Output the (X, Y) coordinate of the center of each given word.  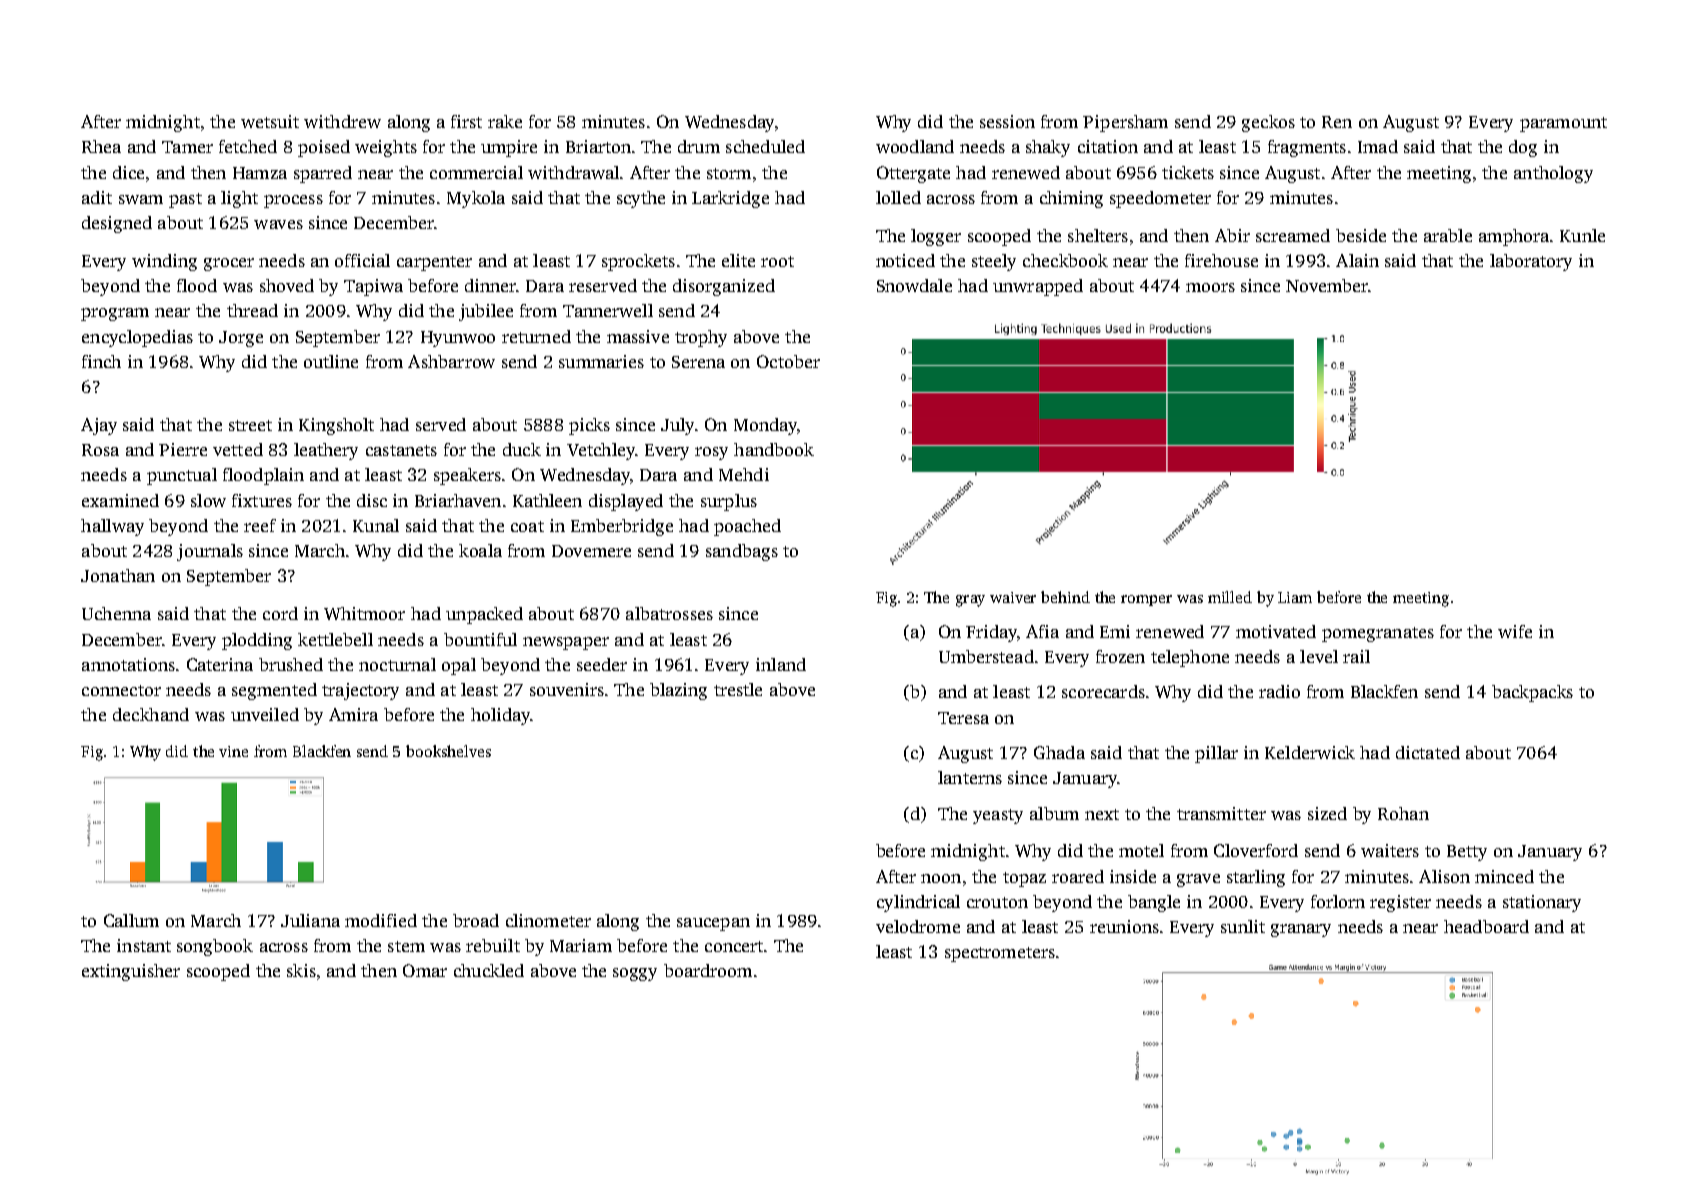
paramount (1563, 124)
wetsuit (270, 121)
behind (1065, 597)
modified (381, 920)
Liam (1295, 597)
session (1007, 121)
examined (120, 500)
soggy (635, 974)
